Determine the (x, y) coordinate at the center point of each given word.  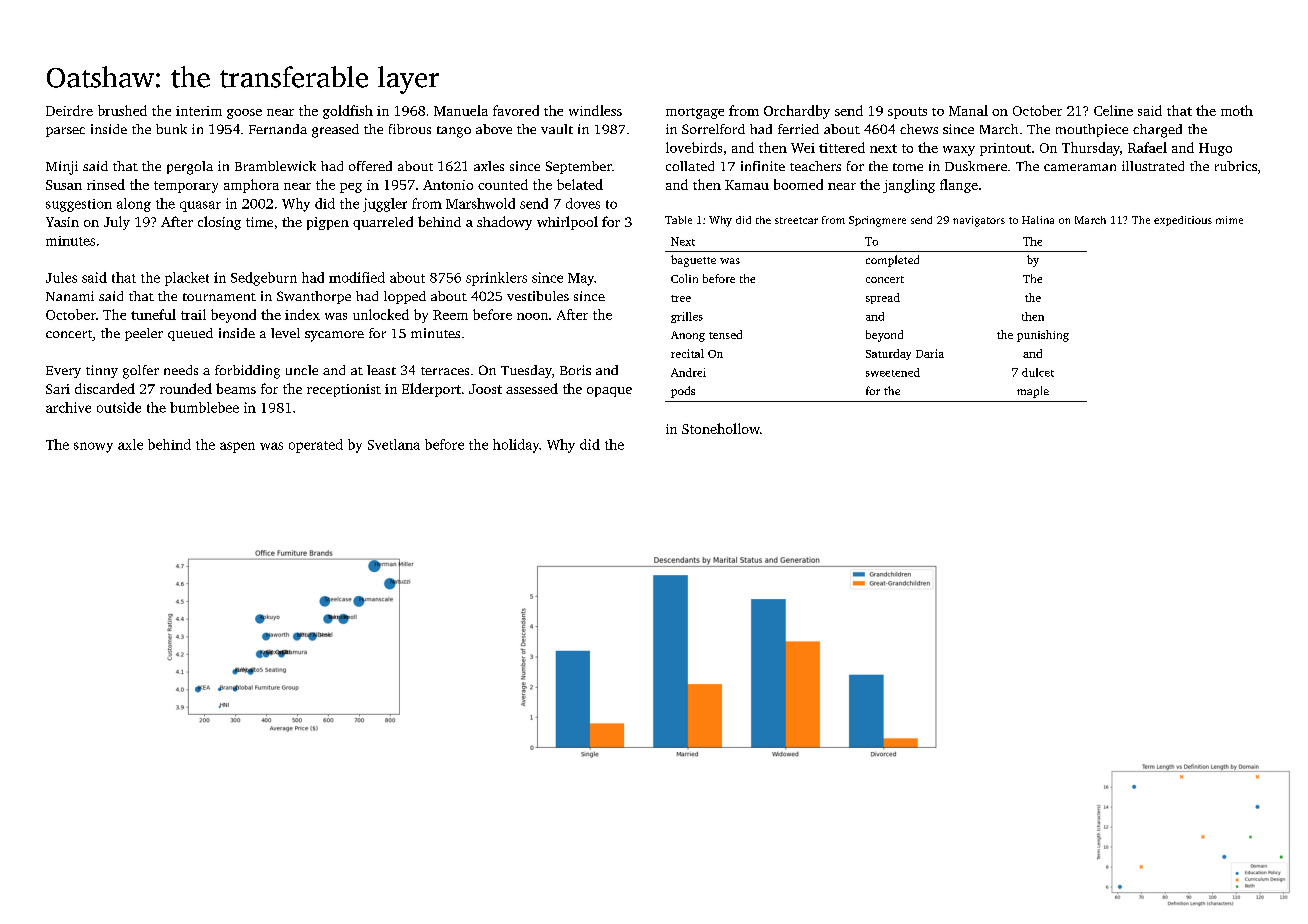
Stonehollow (721, 428)
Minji (62, 168)
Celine (1113, 110)
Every (63, 372)
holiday (516, 446)
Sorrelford (713, 129)
